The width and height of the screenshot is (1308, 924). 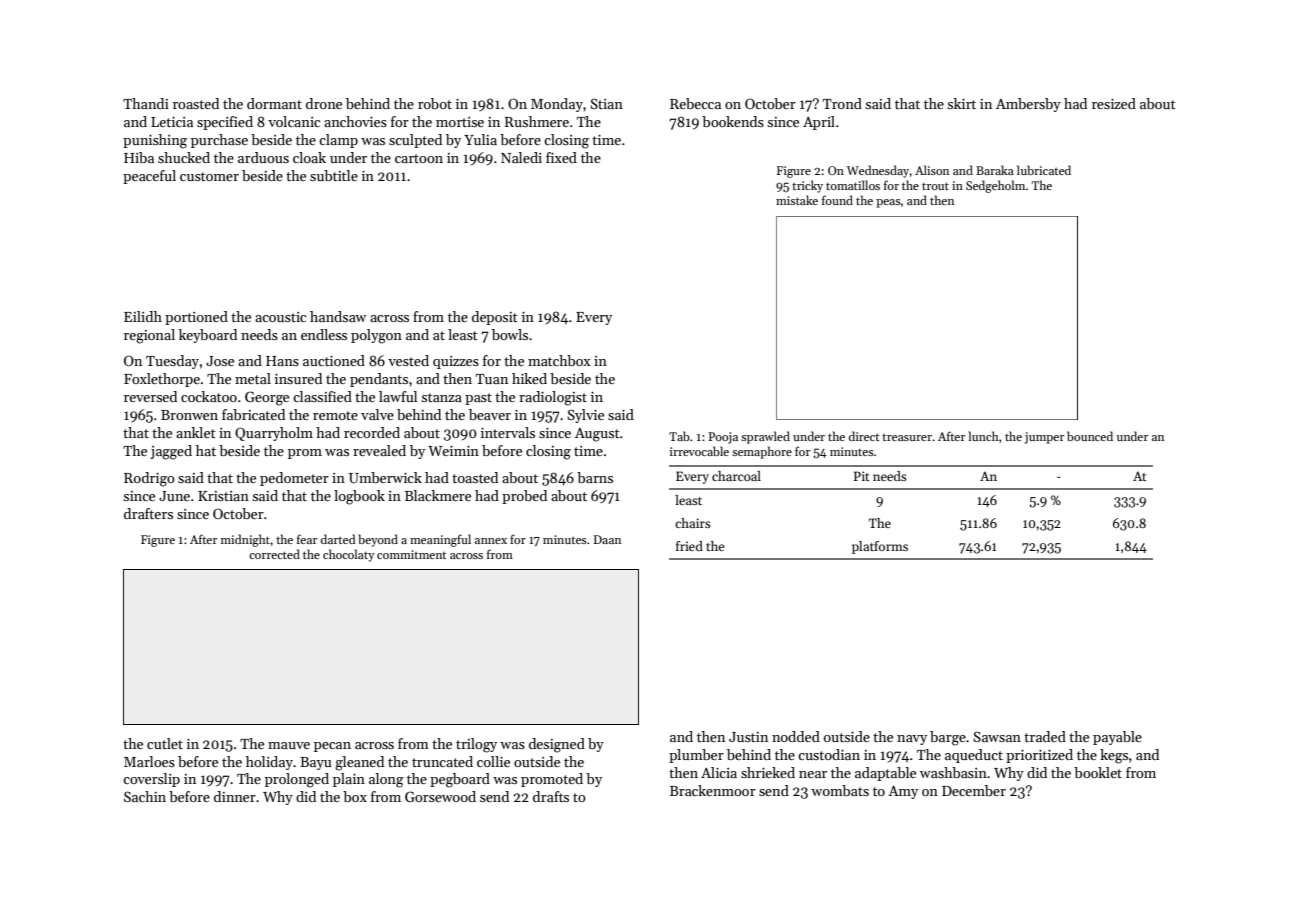 I want to click on robot, so click(x=435, y=103).
